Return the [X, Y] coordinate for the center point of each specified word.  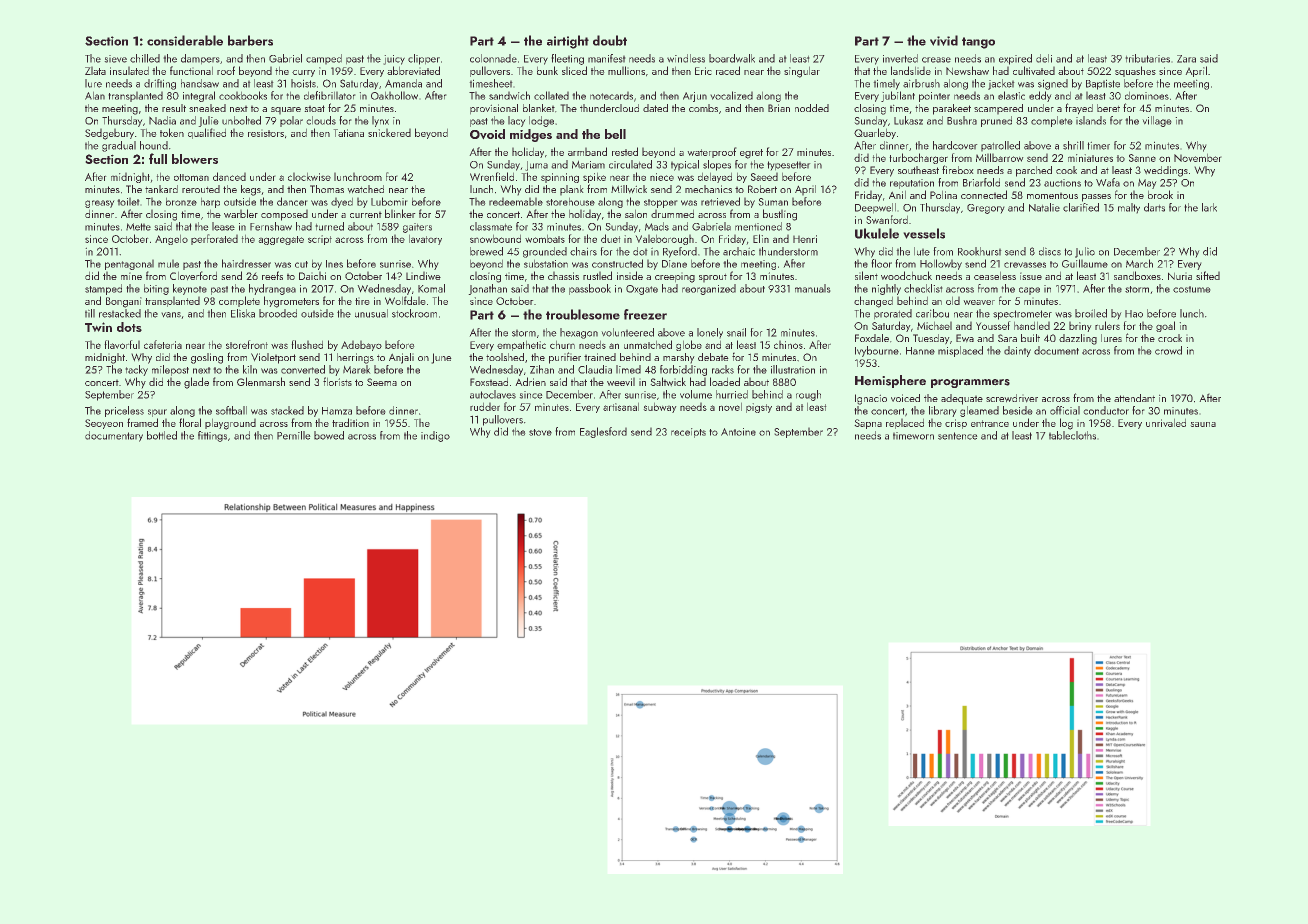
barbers [250, 40]
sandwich [509, 95]
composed [284, 215]
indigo [435, 436]
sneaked [207, 108]
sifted [1208, 275]
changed [873, 302]
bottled [162, 435]
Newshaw [967, 70]
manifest [606, 58]
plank [571, 190]
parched [1034, 171]
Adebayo [361, 346]
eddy [1040, 96]
